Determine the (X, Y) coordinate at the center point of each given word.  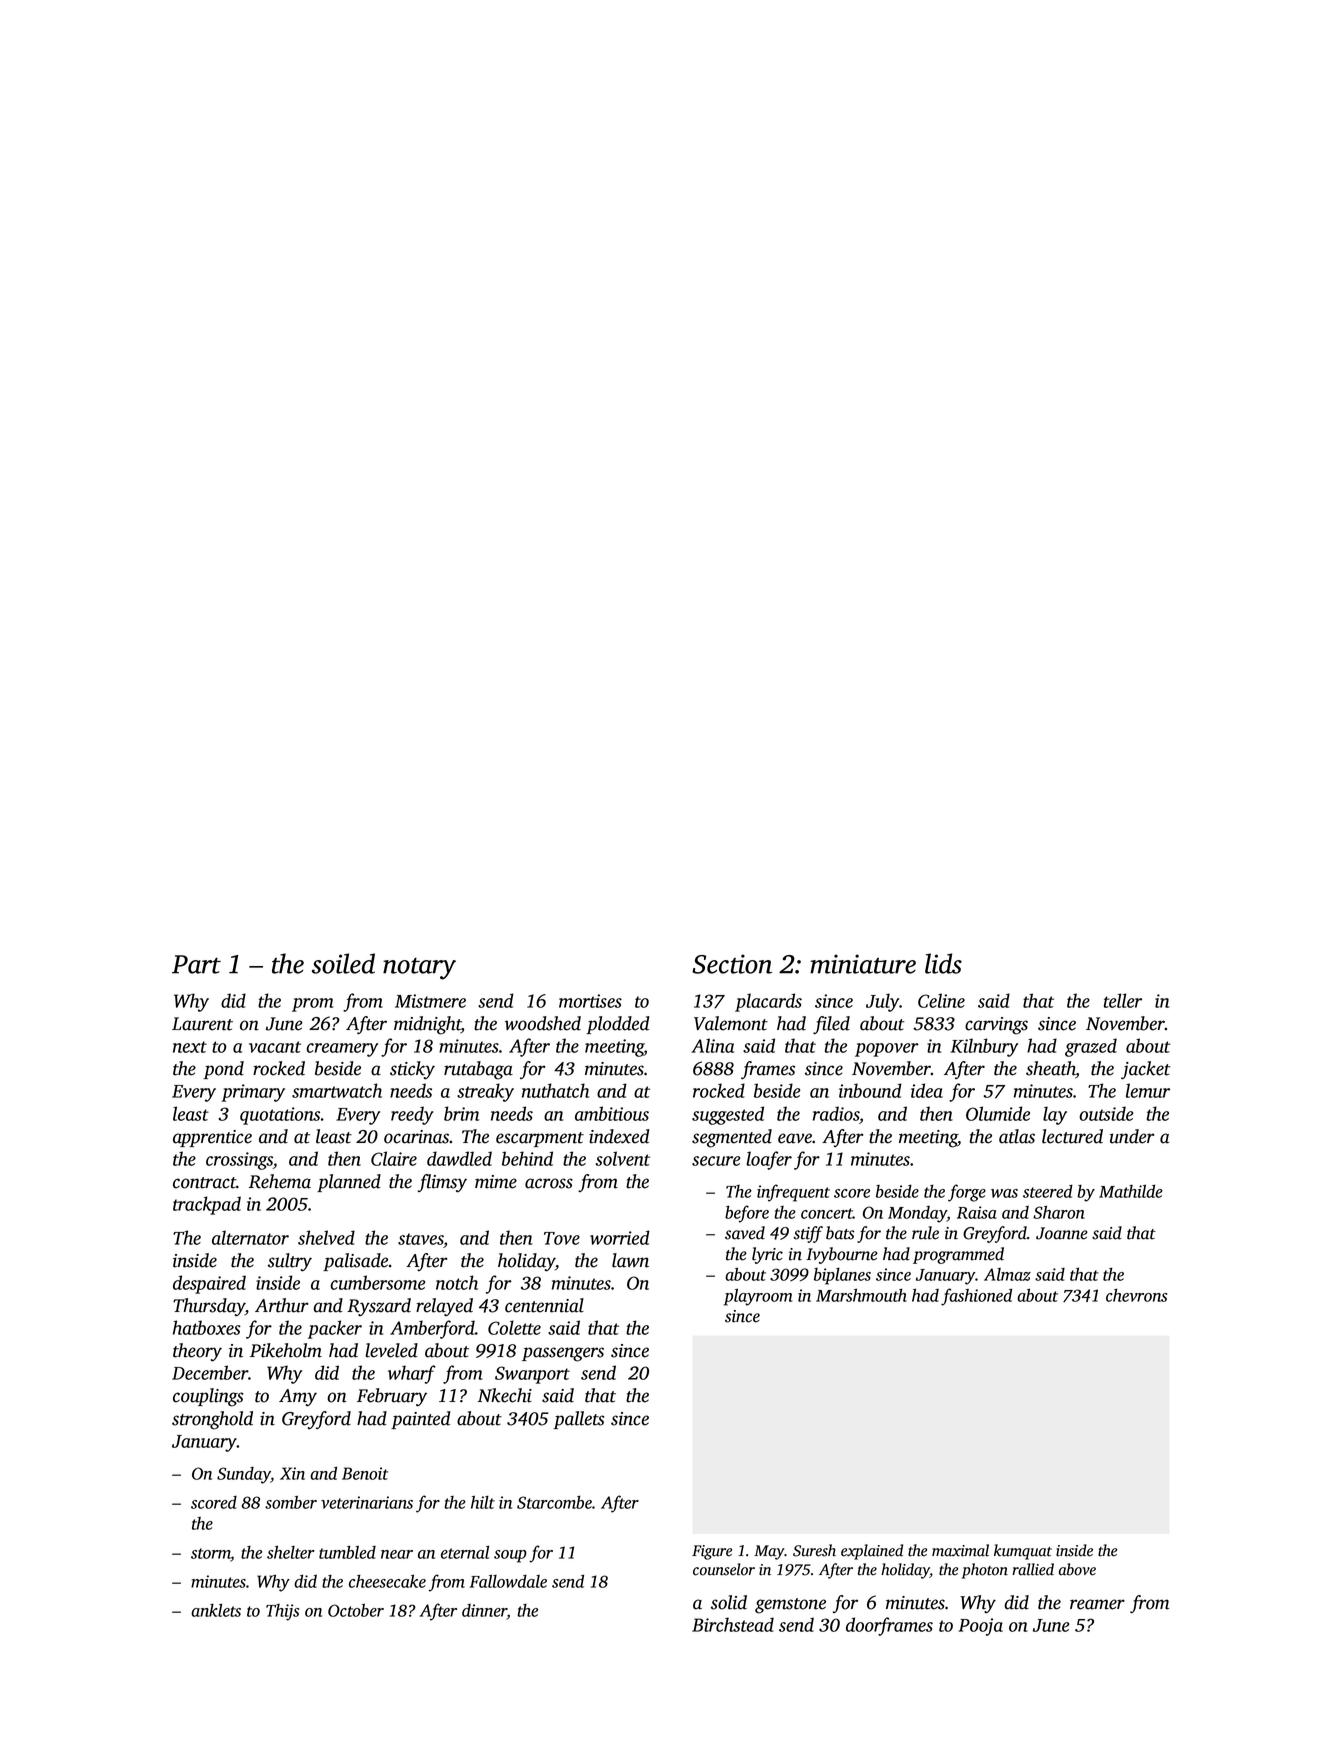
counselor (724, 1569)
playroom (758, 1297)
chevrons (1136, 1295)
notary (419, 969)
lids (943, 963)
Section (732, 964)
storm (211, 1554)
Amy (298, 1398)
